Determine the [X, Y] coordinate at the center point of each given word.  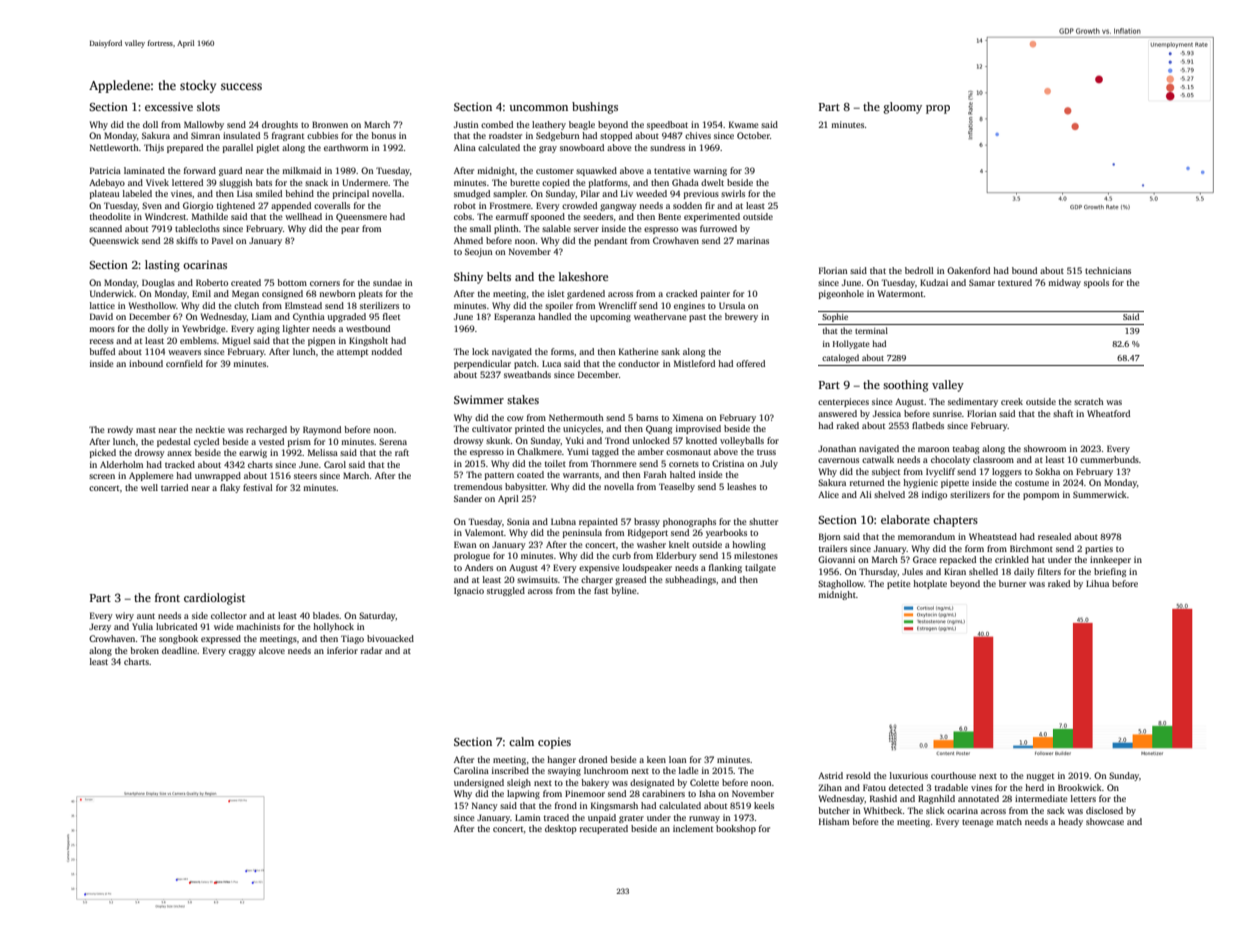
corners [325, 283]
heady [1070, 822]
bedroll [919, 270]
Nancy [485, 806]
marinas [753, 240]
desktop [561, 829]
